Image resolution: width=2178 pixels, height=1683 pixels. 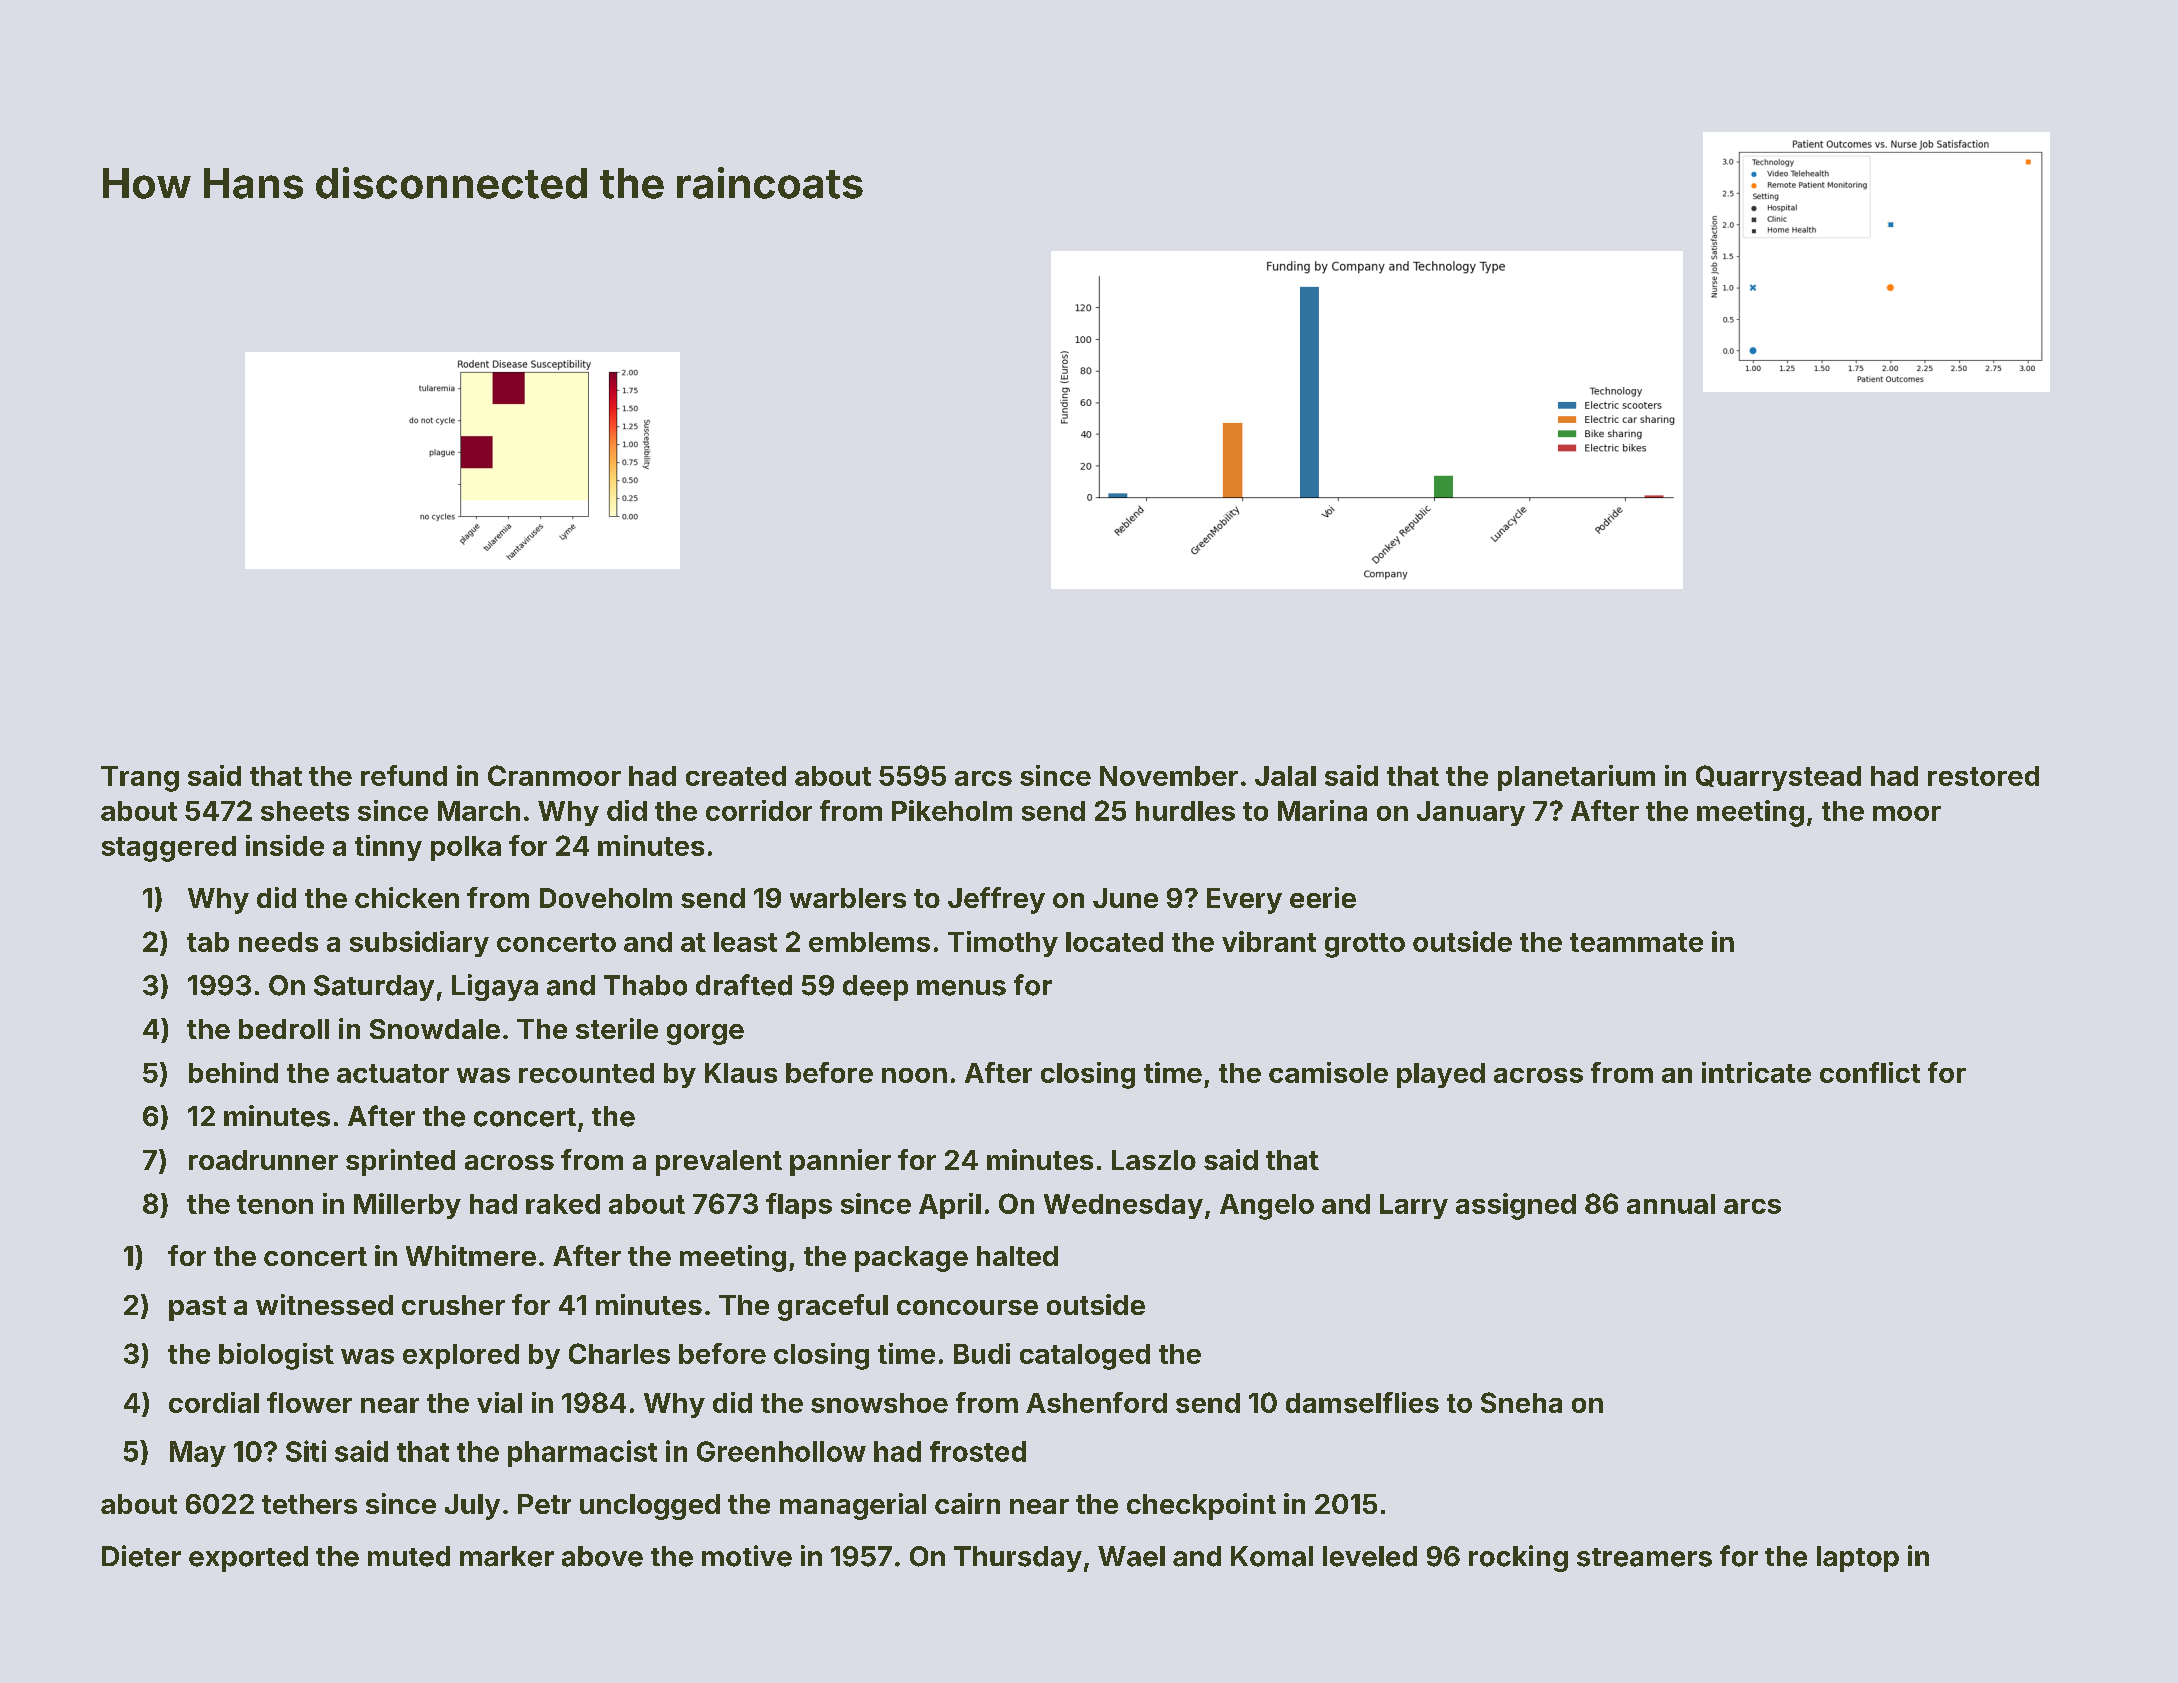 I want to click on hurdles, so click(x=1185, y=811).
